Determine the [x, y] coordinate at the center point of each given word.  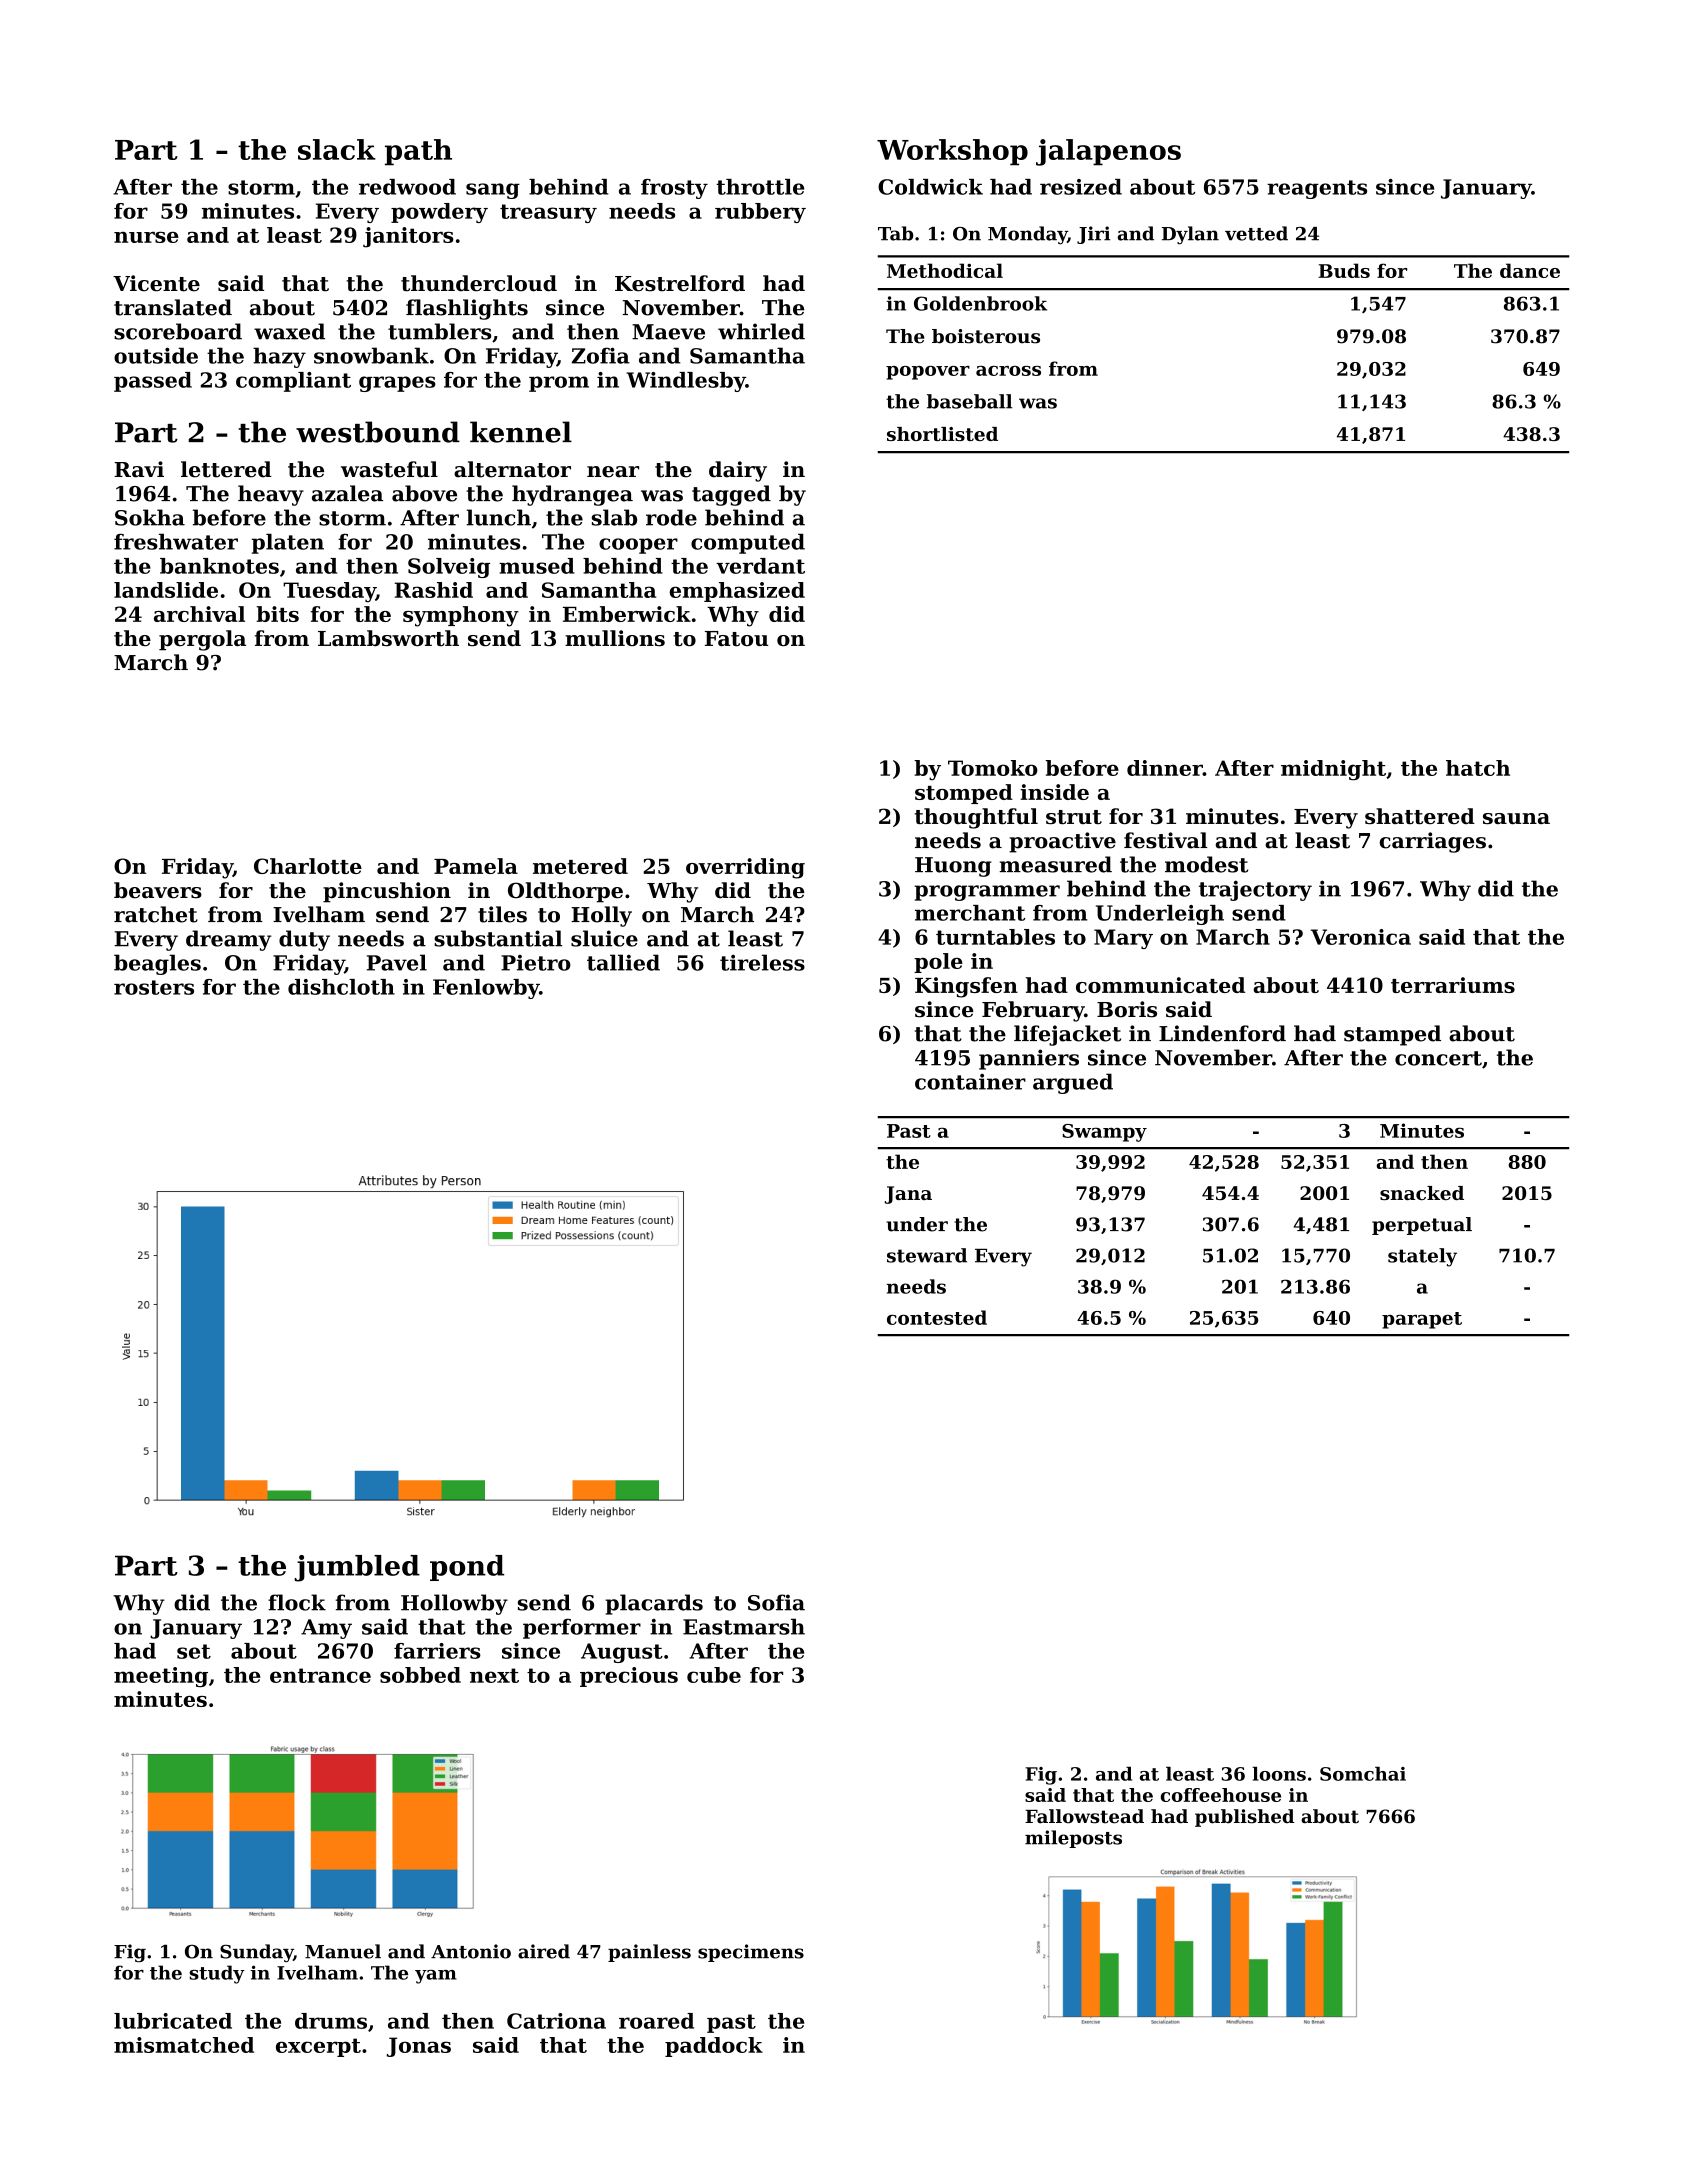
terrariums [1453, 985]
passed [153, 382]
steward [927, 1255]
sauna [1516, 818]
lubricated [173, 2021]
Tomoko [993, 768]
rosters [154, 987]
